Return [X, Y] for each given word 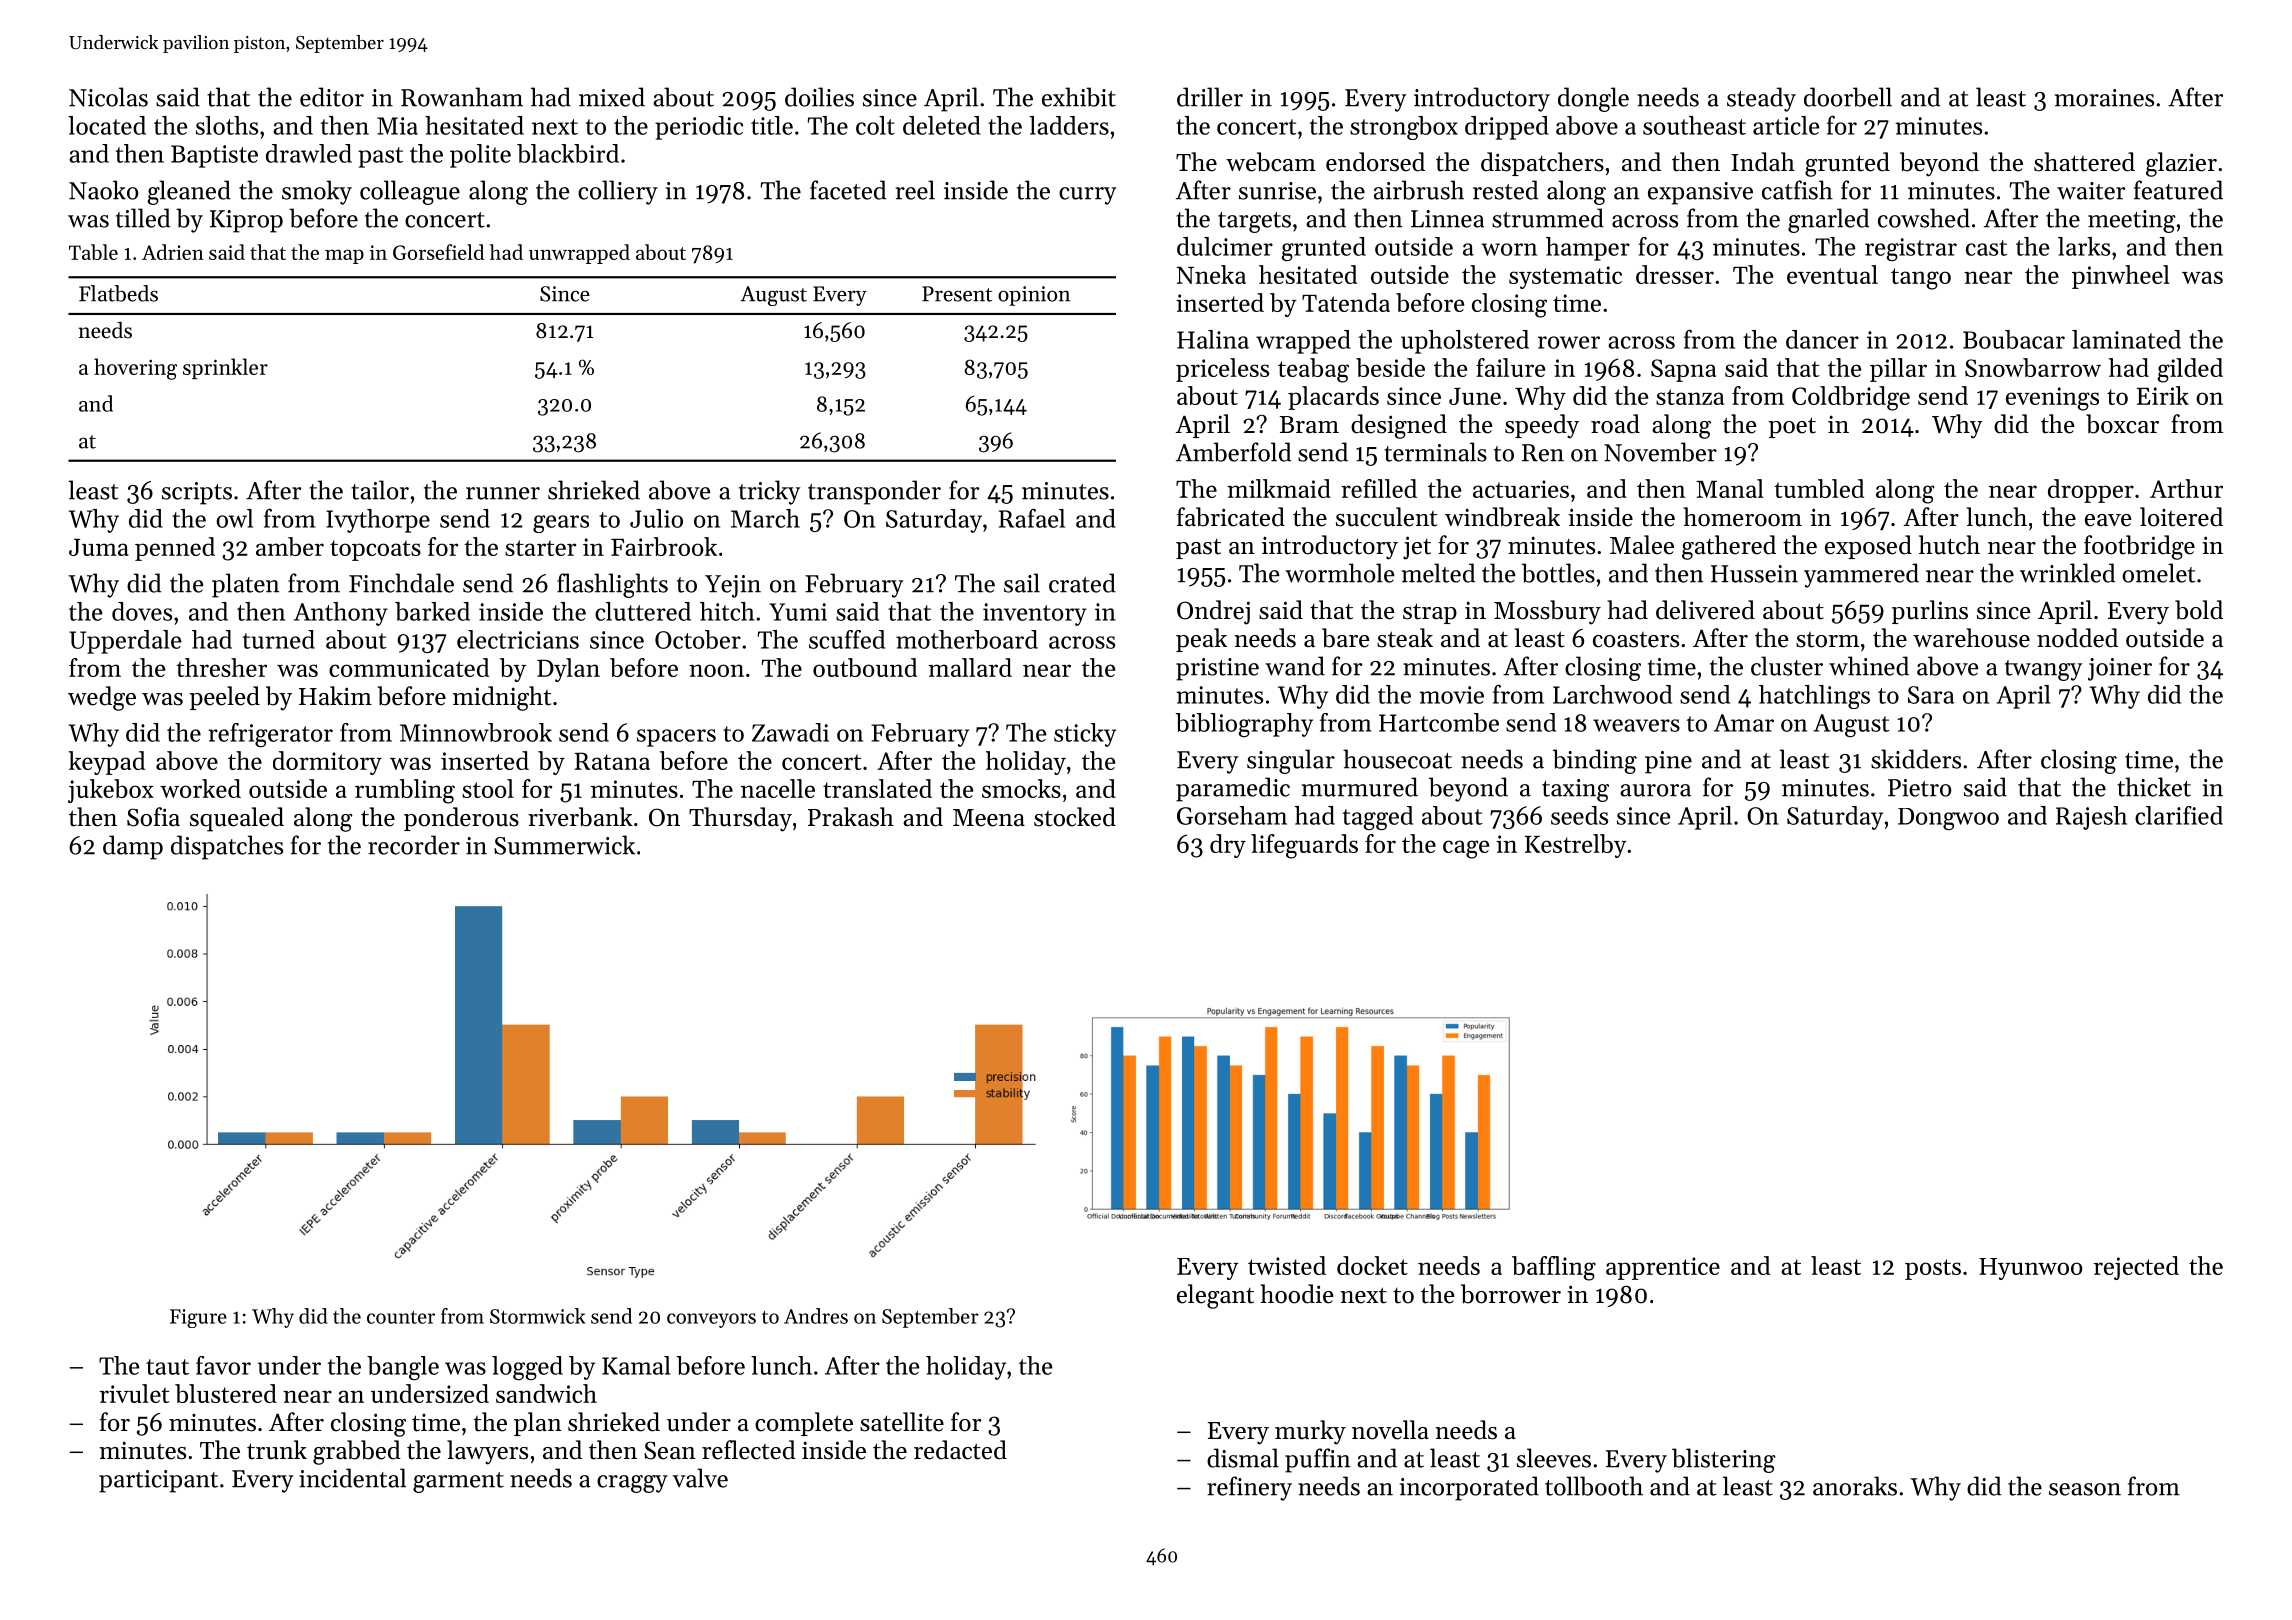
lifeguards [1304, 846]
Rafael [1032, 518]
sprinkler [225, 368]
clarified [2179, 815]
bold [2199, 610]
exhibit [1079, 97]
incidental [352, 1478]
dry [1228, 846]
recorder [414, 845]
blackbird [568, 153]
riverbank [580, 817]
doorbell [1848, 97]
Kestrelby [1576, 846]
